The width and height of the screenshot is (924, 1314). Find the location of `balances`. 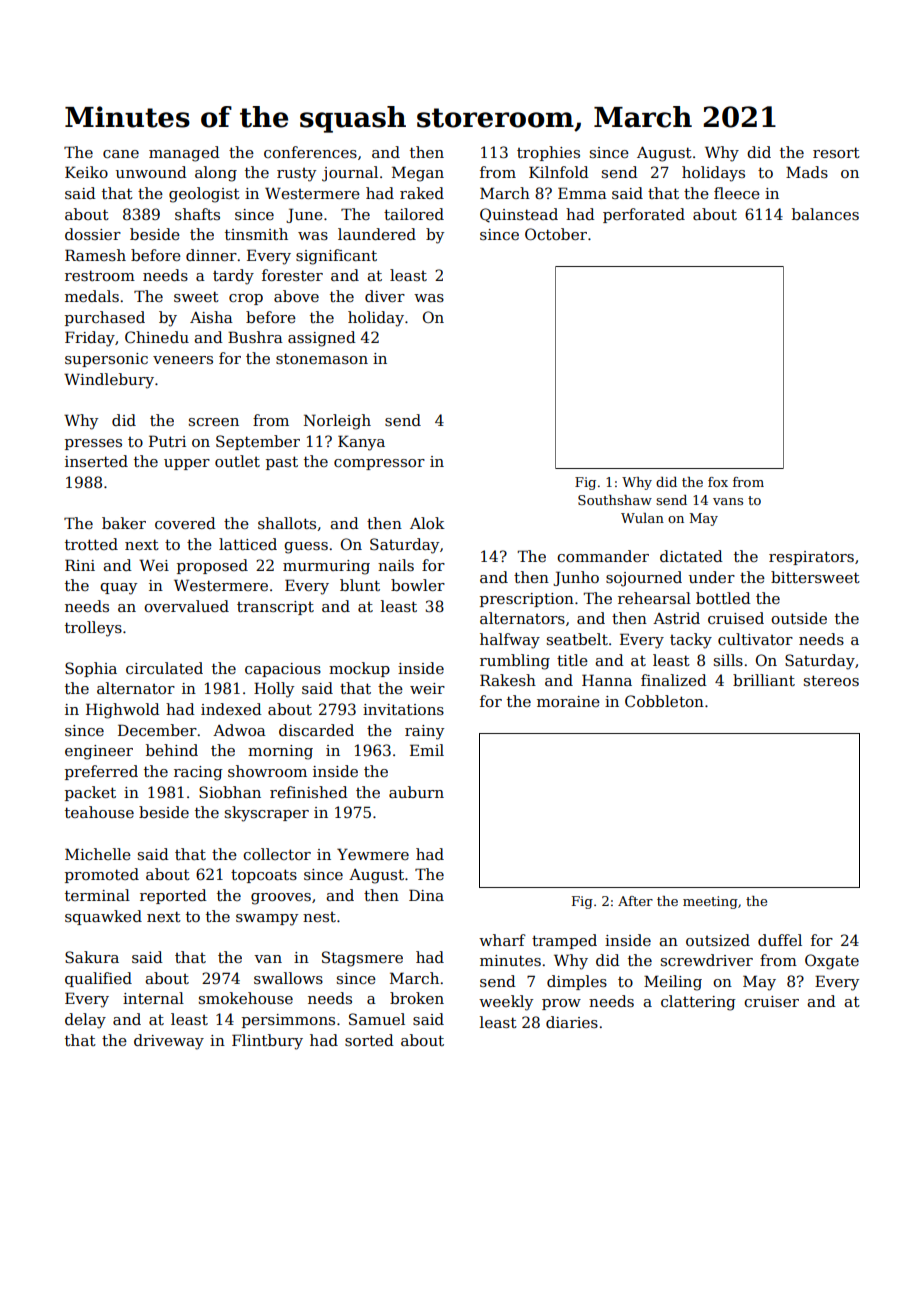

balances is located at coordinates (825, 214).
